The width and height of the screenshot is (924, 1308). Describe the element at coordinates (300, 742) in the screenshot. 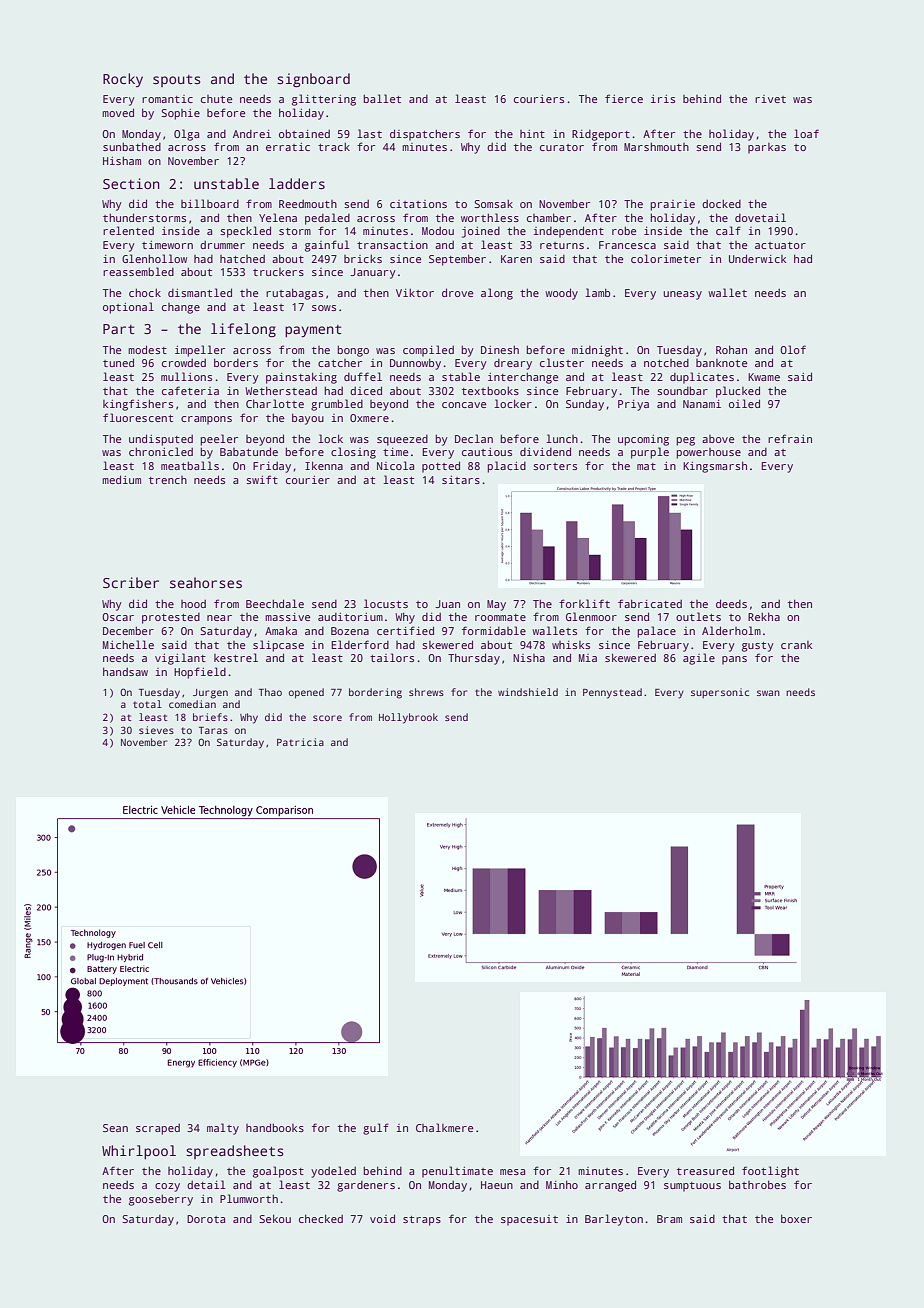

I see `Patricia` at that location.
